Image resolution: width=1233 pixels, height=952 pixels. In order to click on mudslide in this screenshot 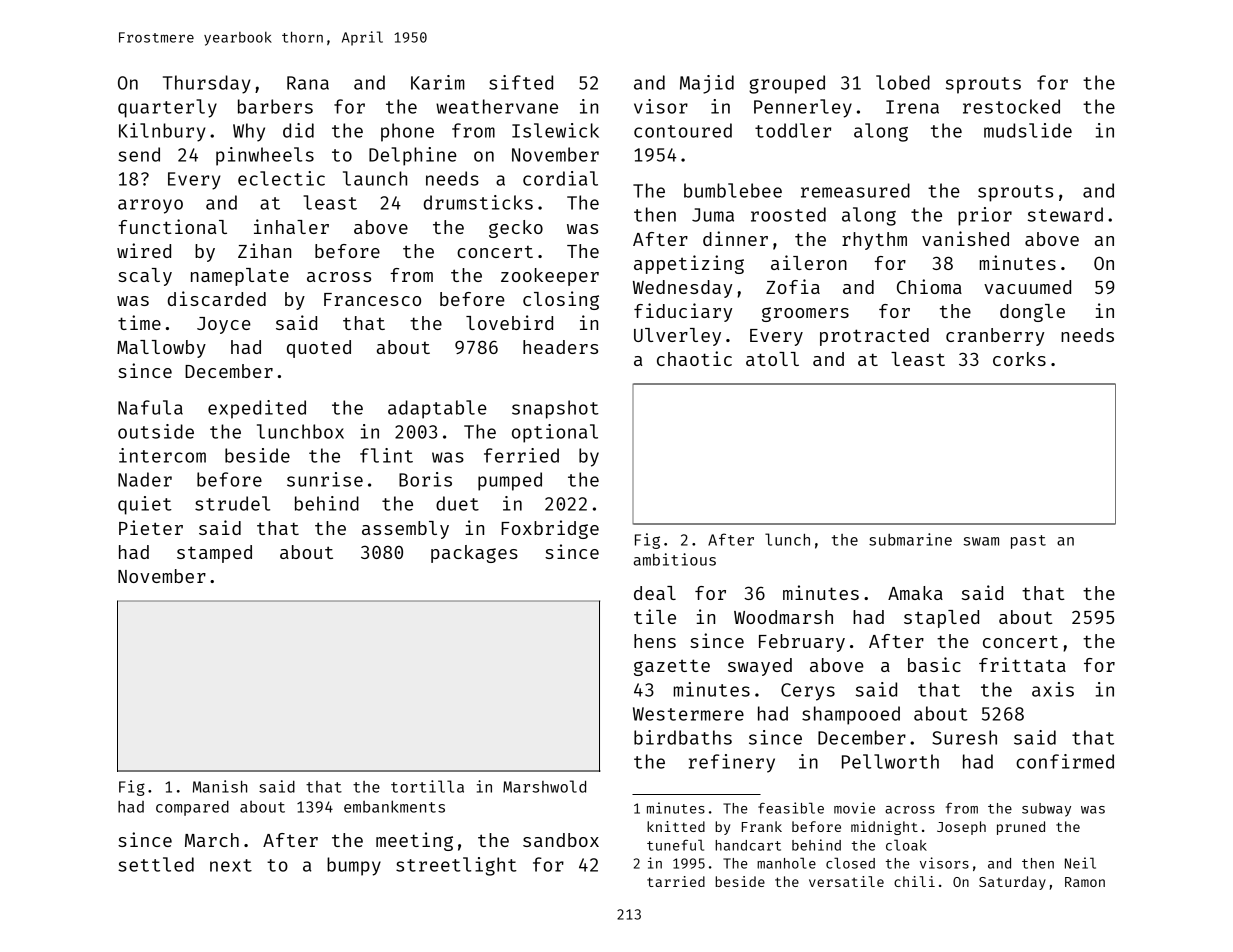, I will do `click(1028, 130)`.
